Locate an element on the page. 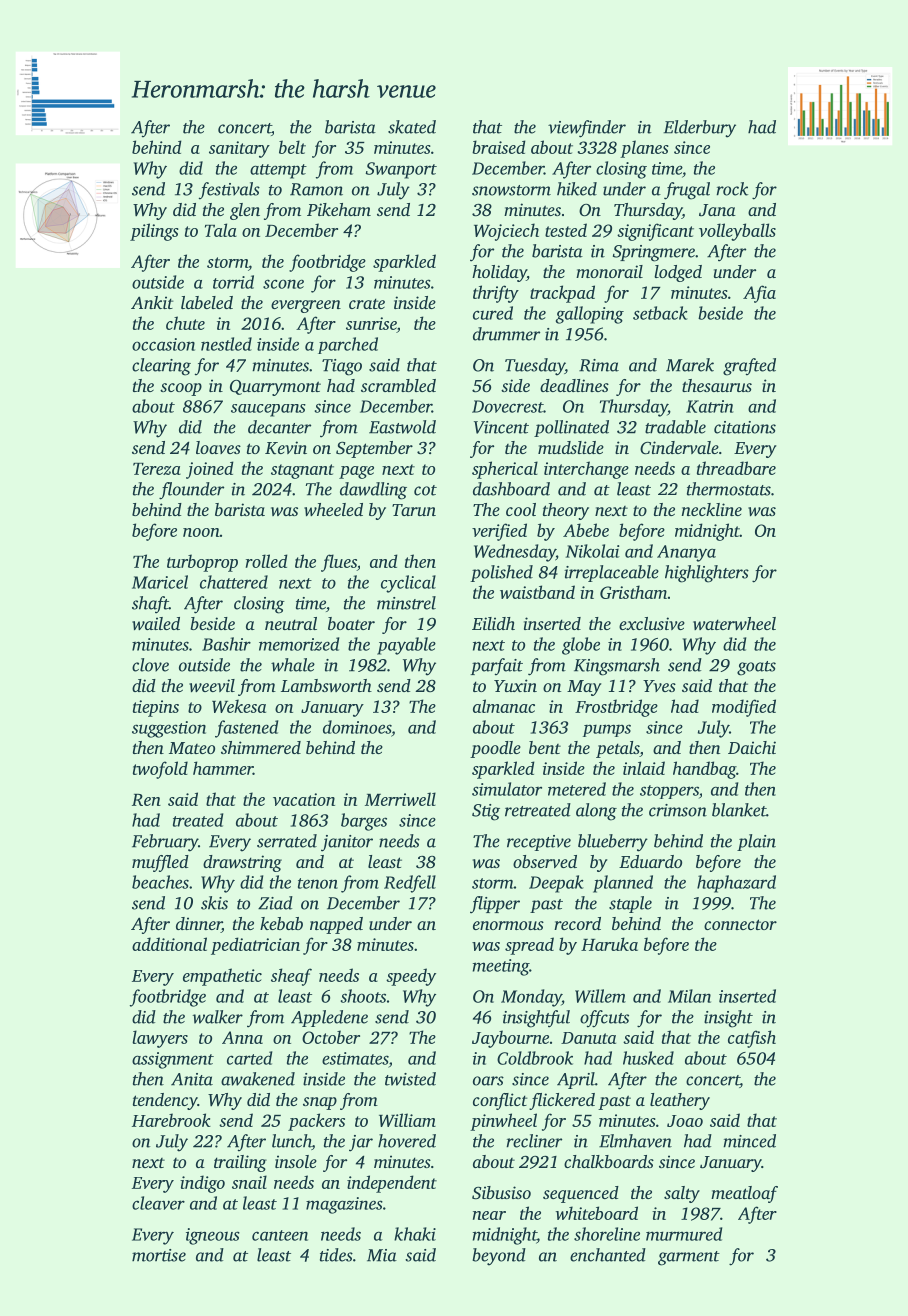 This document has width=908, height=1316. deadlines is located at coordinates (574, 385).
